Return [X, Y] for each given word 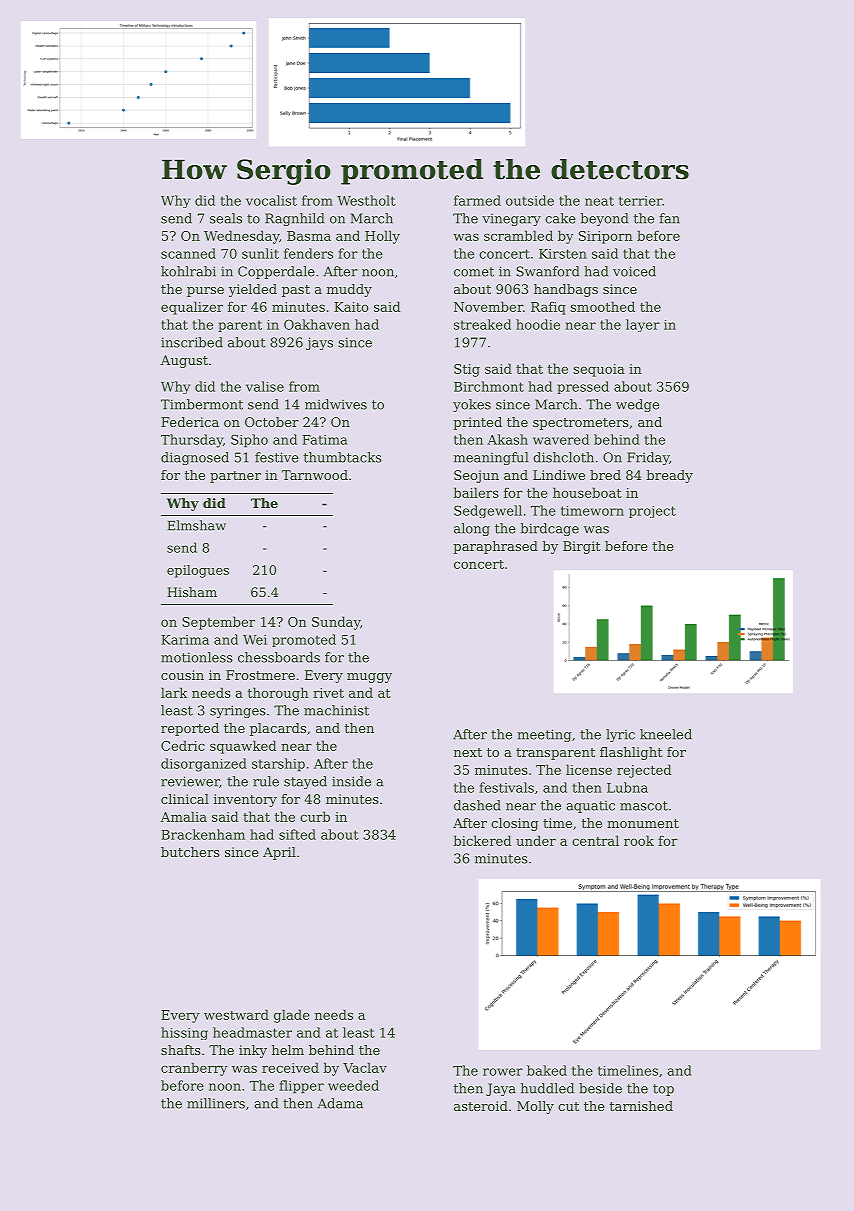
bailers [476, 492]
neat [599, 201]
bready [669, 476]
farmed [477, 200]
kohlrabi [188, 271]
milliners [216, 1103]
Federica [190, 422]
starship [278, 765]
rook [639, 840]
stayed [305, 782]
